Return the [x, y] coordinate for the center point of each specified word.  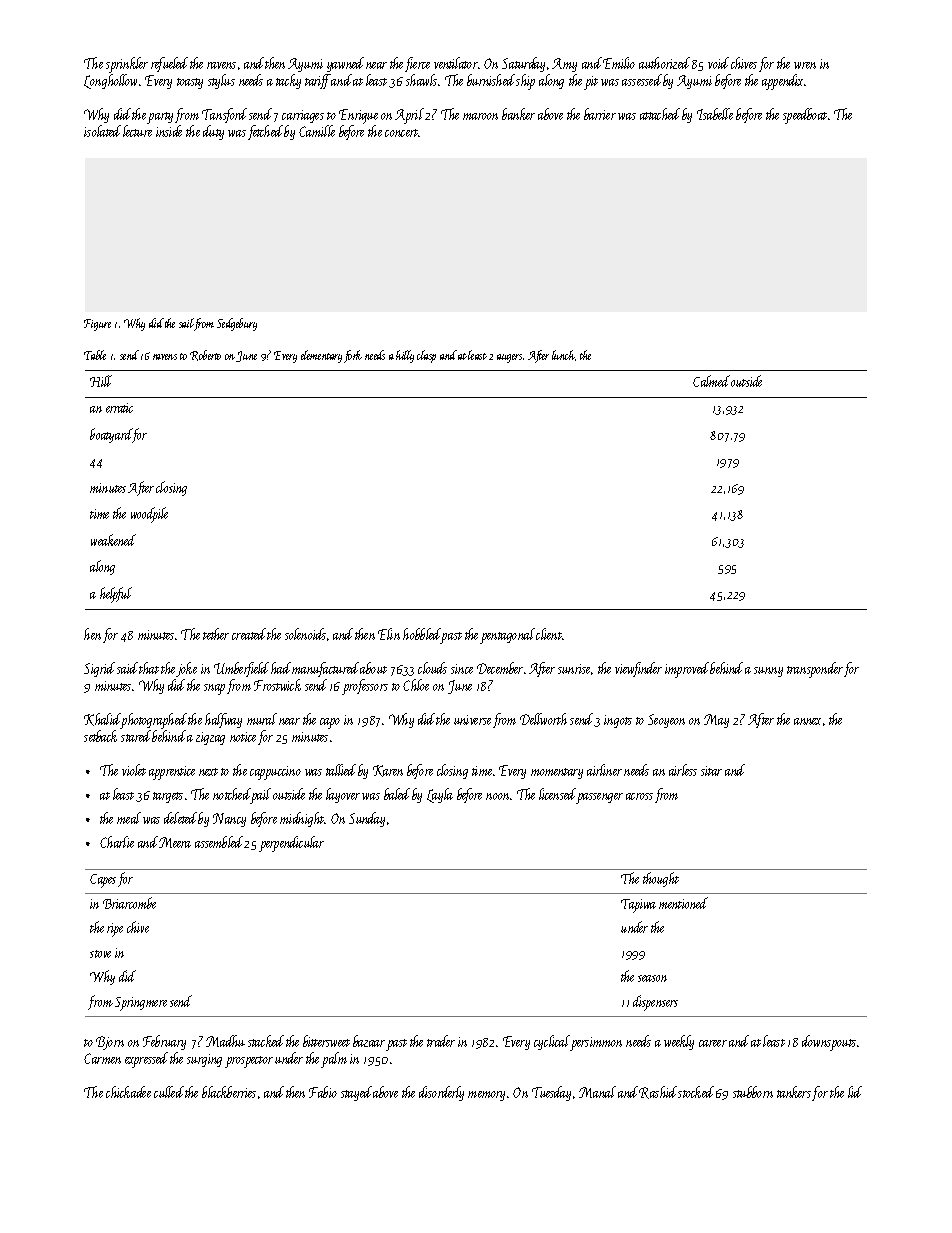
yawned [345, 64]
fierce [417, 64]
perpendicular [291, 844]
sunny [768, 672]
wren [805, 65]
